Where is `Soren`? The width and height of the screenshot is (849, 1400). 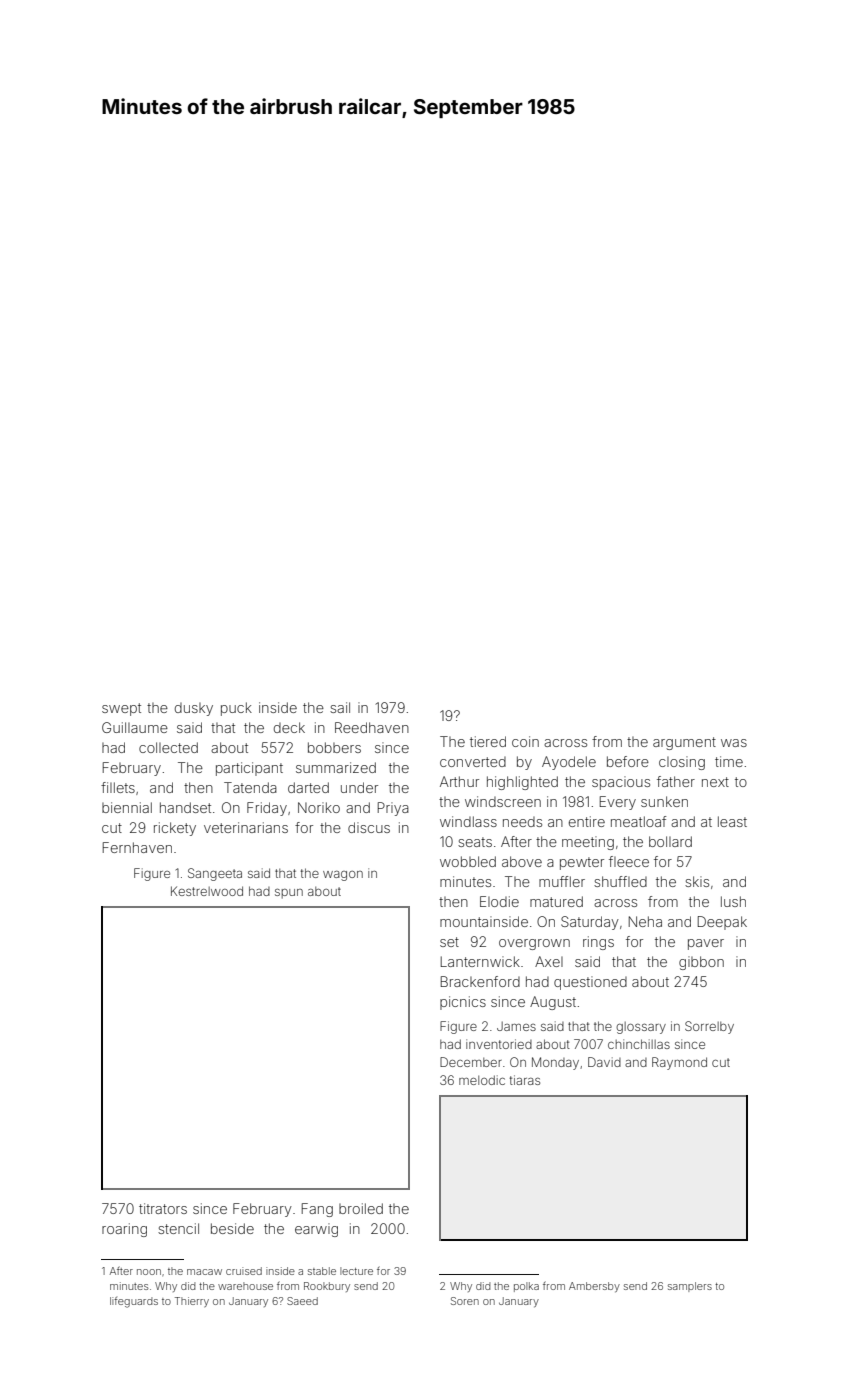 Soren is located at coordinates (465, 1301).
